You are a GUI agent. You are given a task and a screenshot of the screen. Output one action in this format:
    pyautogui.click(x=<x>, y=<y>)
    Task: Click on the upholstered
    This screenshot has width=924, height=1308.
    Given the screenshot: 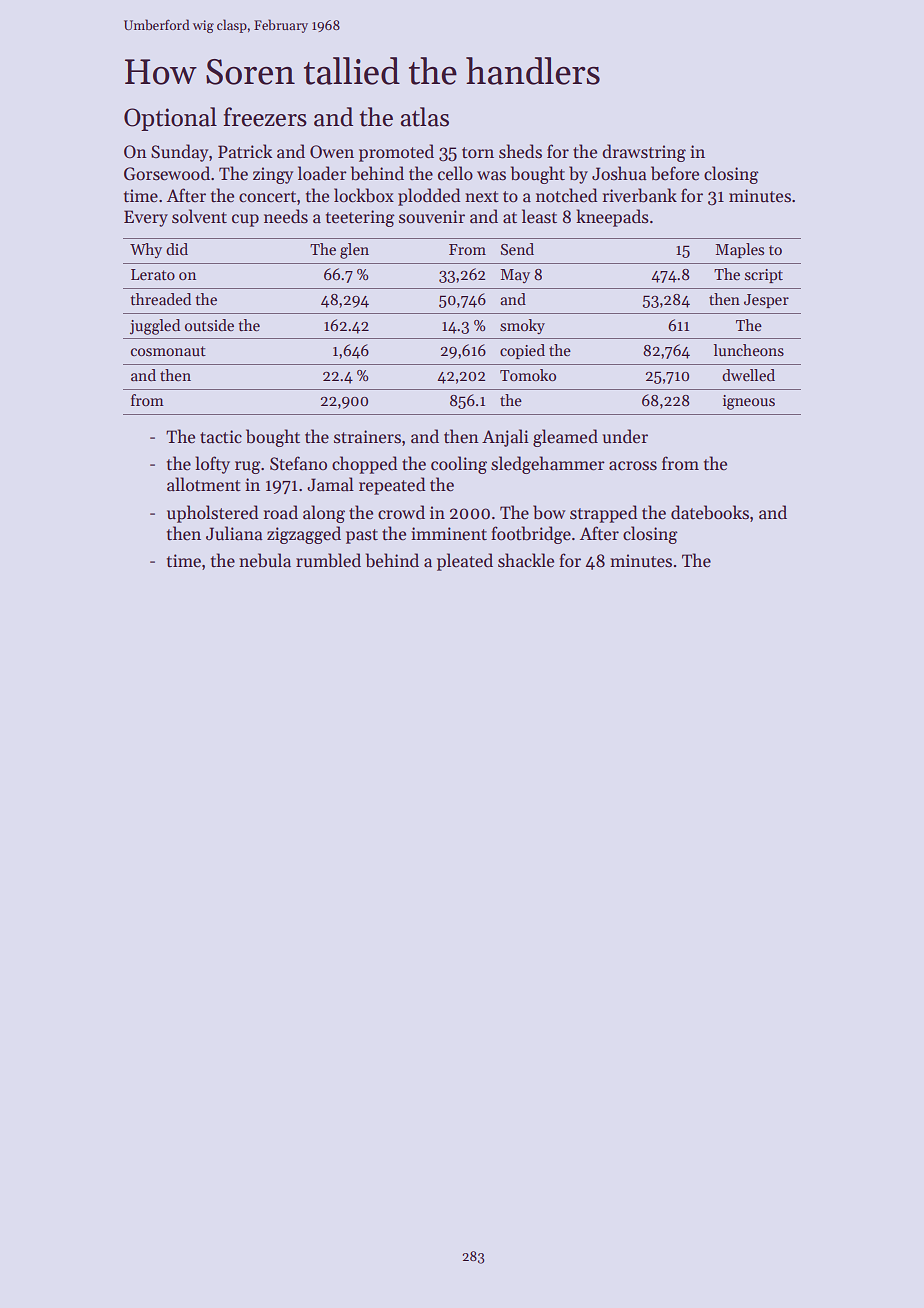 What is the action you would take?
    pyautogui.click(x=212, y=514)
